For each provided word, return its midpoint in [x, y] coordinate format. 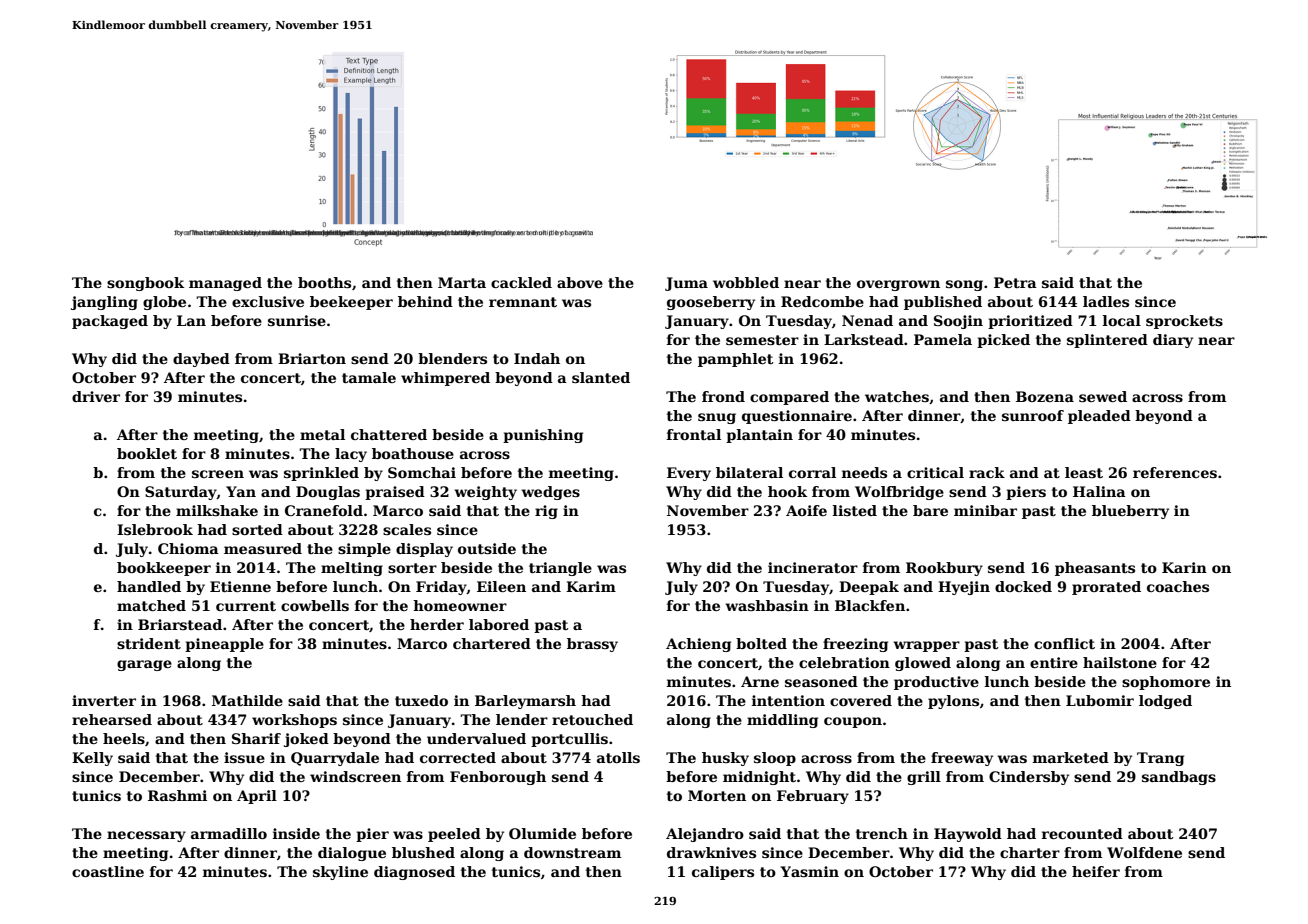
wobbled [746, 282]
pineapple [224, 645]
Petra [1015, 282]
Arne [760, 681]
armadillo [229, 833]
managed [225, 284]
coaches [1178, 586]
